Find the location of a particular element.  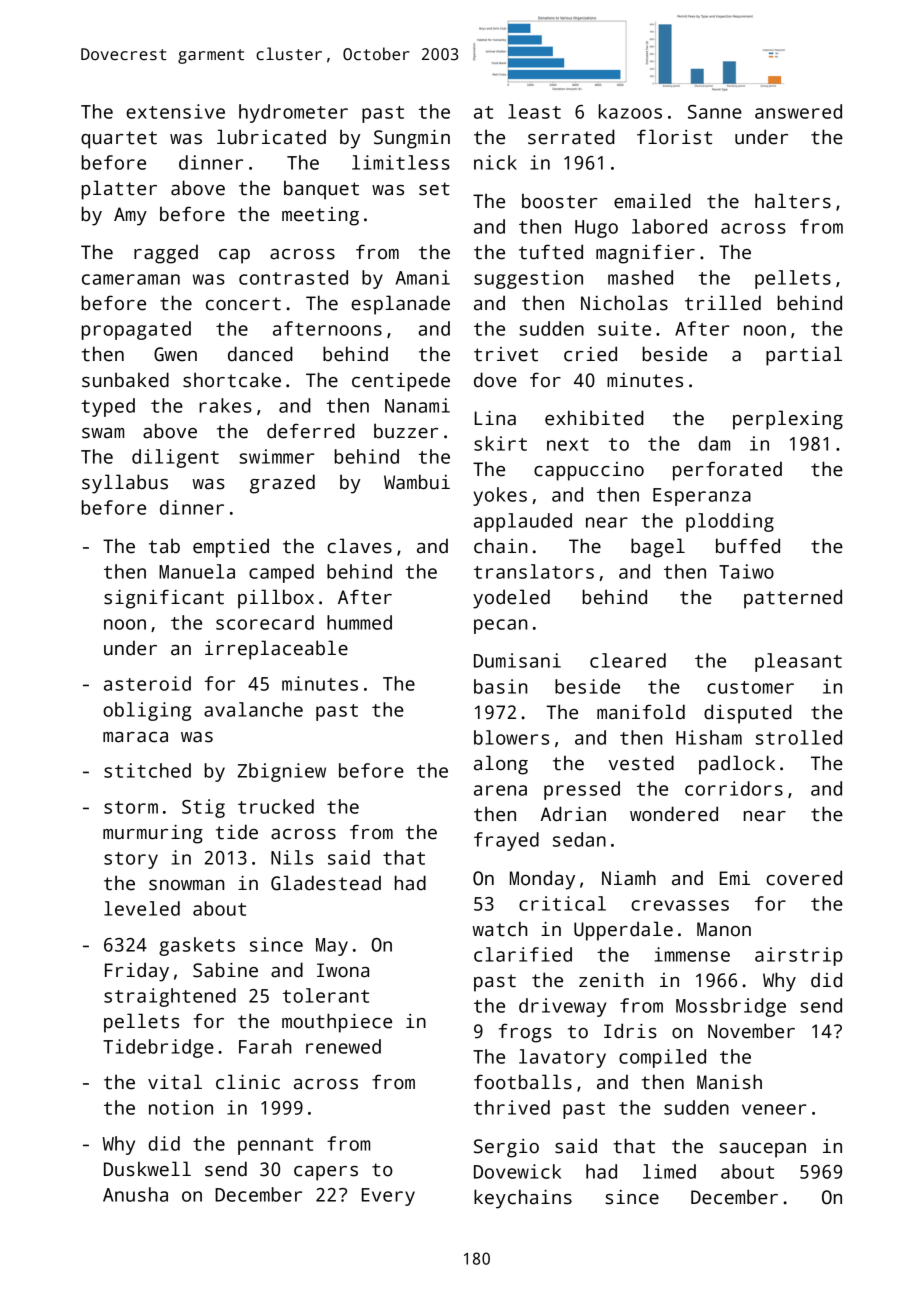

Mossbridge is located at coordinates (731, 1007).
